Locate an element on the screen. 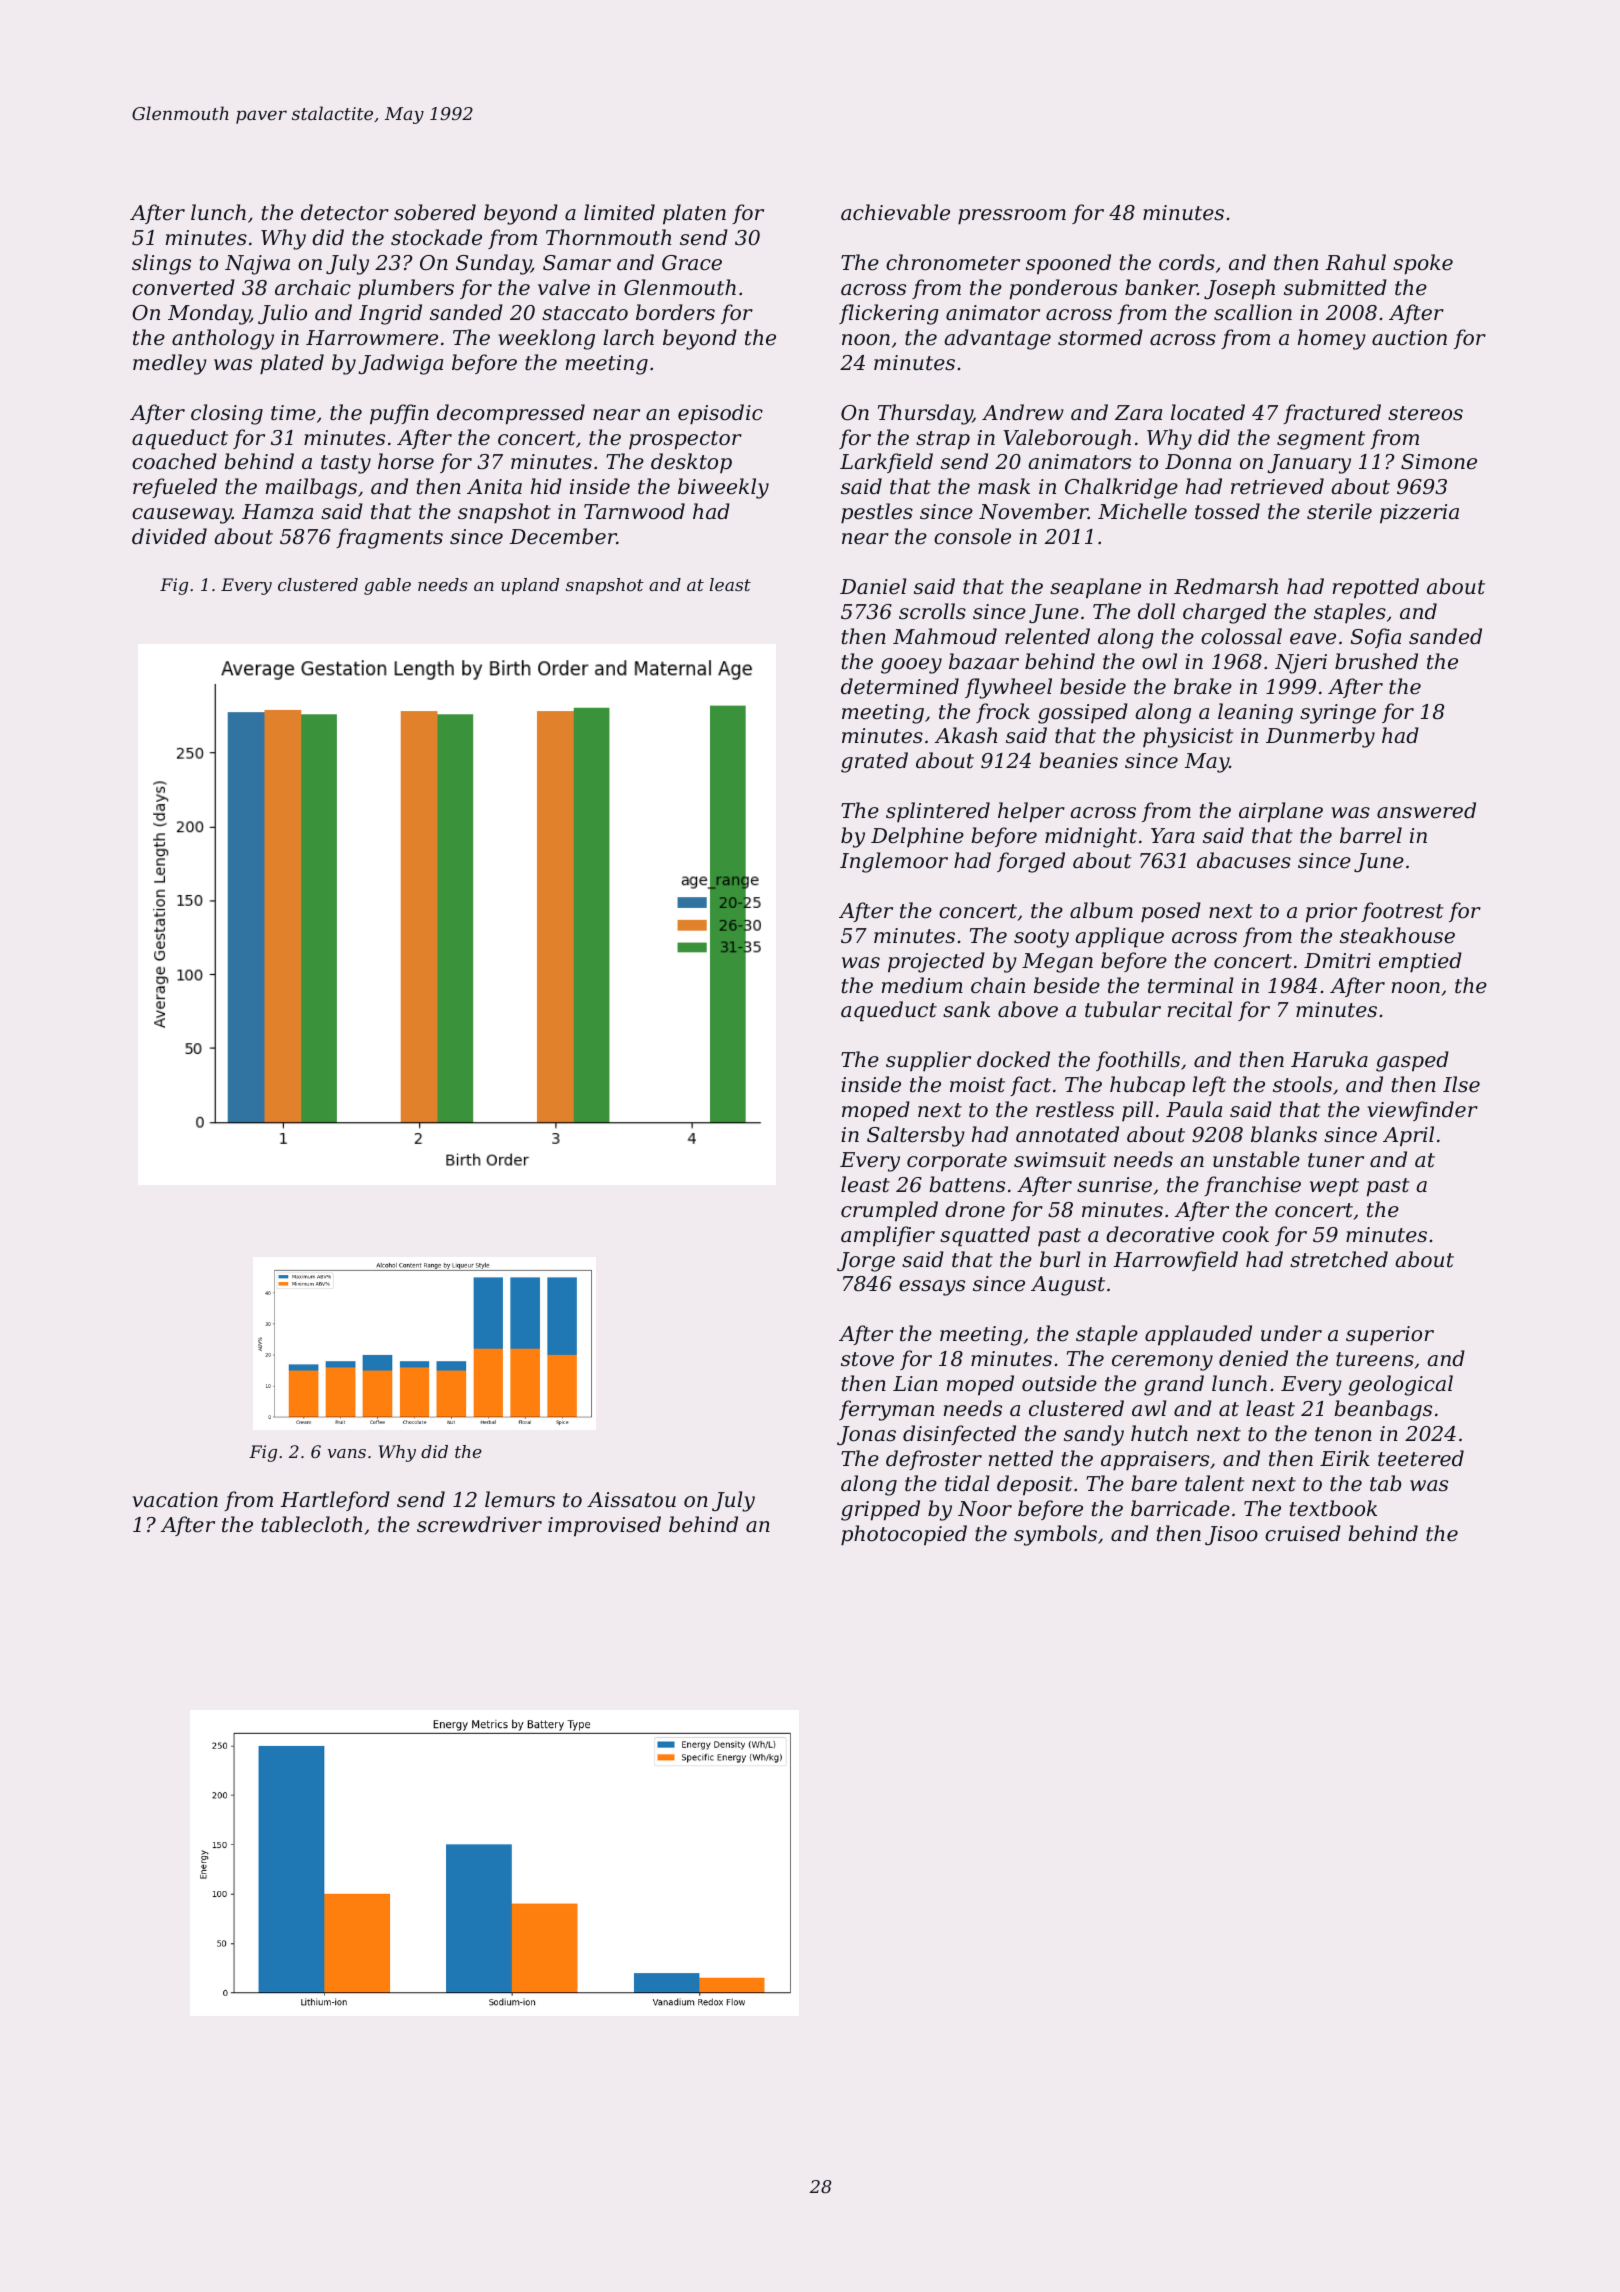 The image size is (1620, 2292). brushed is located at coordinates (1376, 661).
